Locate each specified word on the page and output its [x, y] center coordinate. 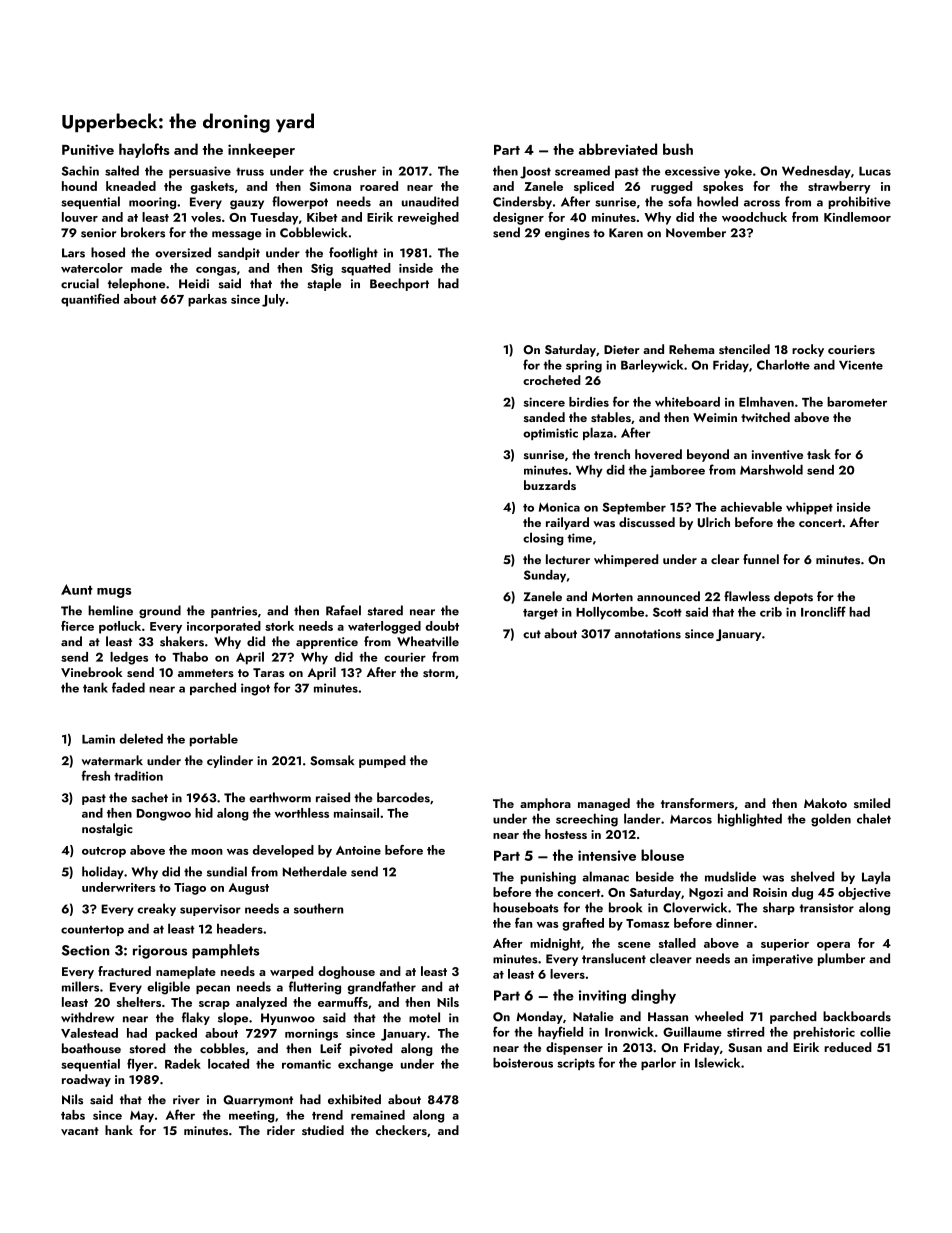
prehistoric [824, 1033]
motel [424, 1017]
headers [240, 928]
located [228, 1064]
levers [567, 974]
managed [604, 804]
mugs [114, 593]
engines [567, 234]
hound [79, 186]
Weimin [715, 417]
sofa [680, 201]
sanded [544, 417]
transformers [697, 803]
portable [214, 740]
